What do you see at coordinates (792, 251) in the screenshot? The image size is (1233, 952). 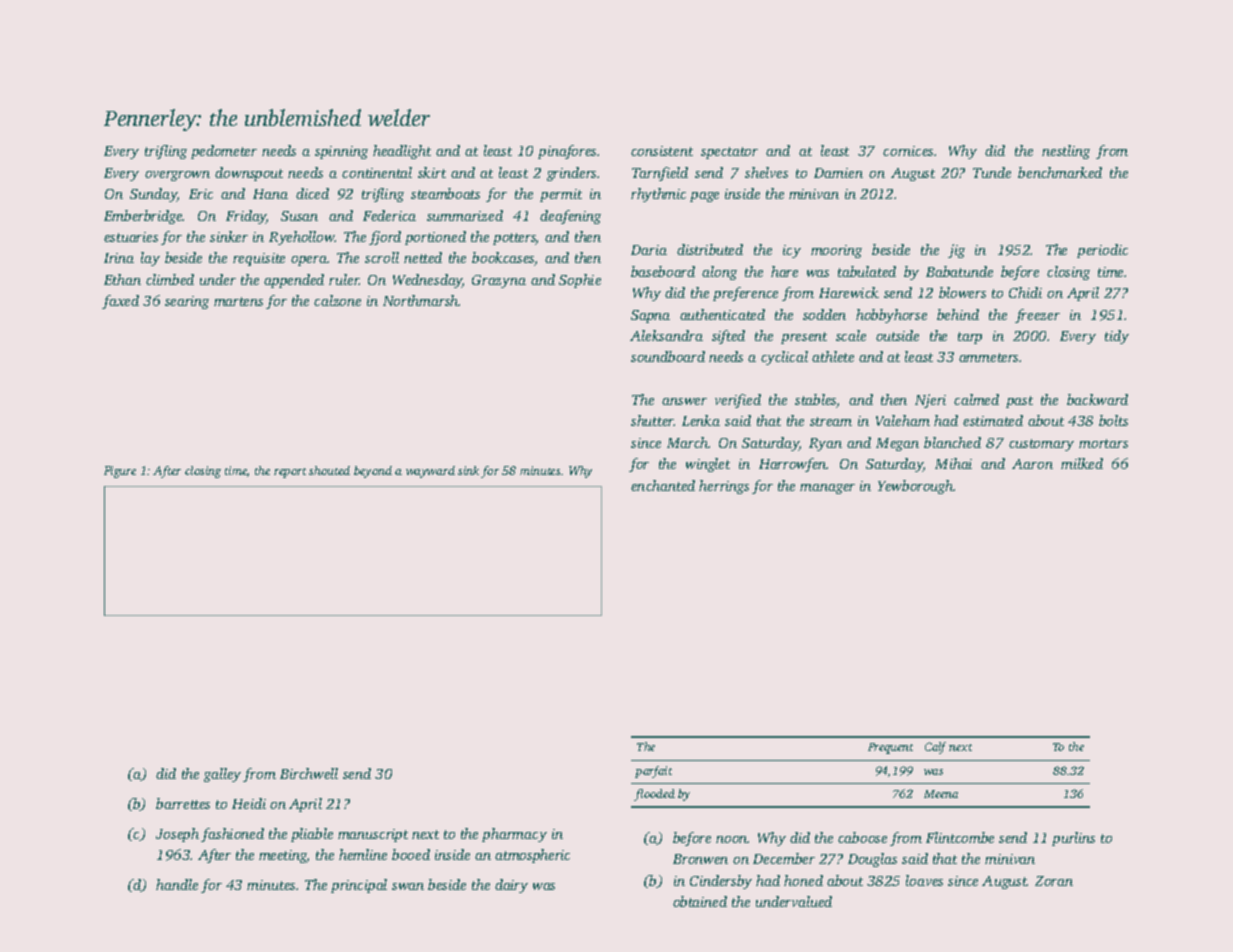 I see `icy` at bounding box center [792, 251].
